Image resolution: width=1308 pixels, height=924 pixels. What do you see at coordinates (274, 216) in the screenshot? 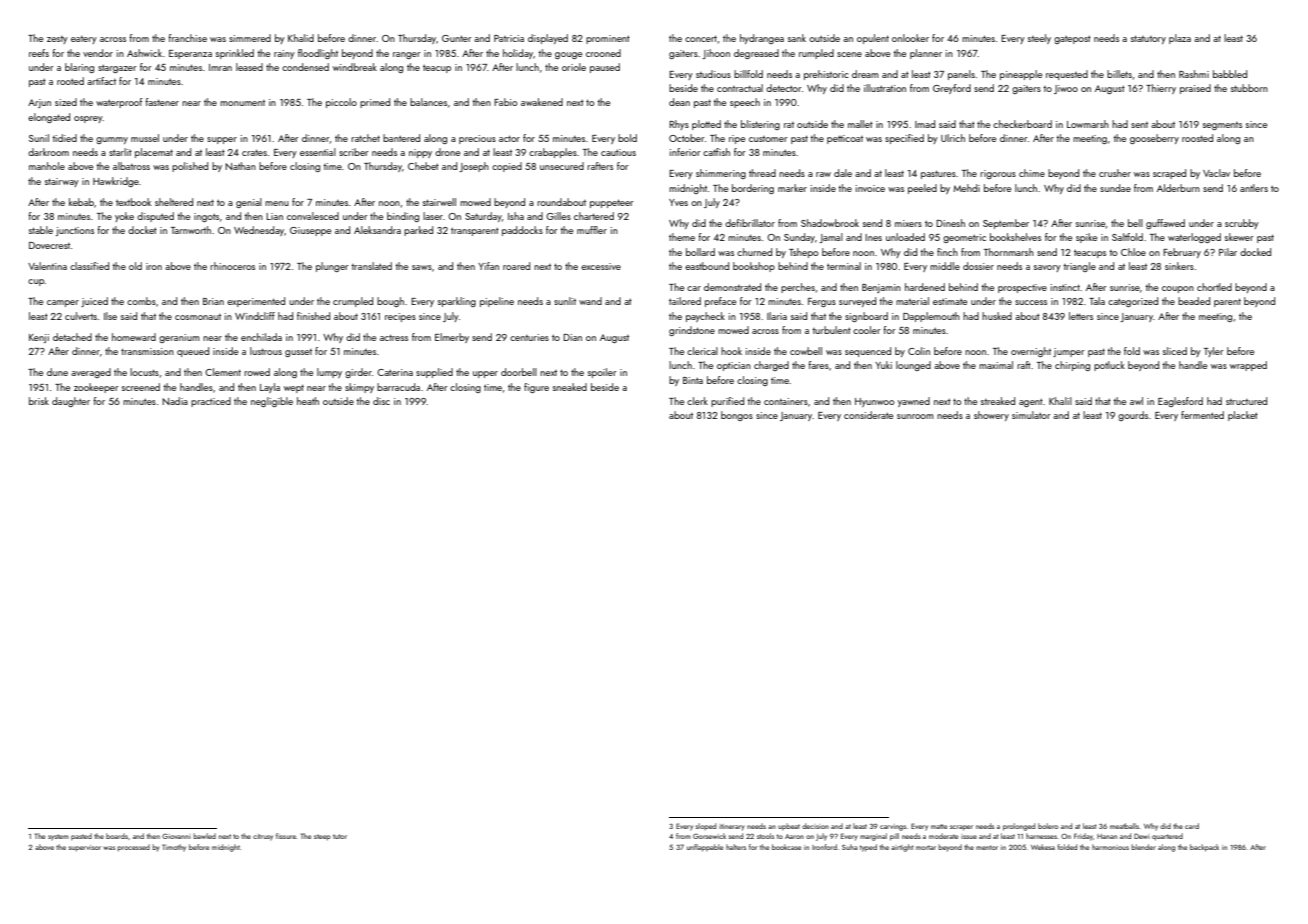
I see `Lian` at bounding box center [274, 216].
